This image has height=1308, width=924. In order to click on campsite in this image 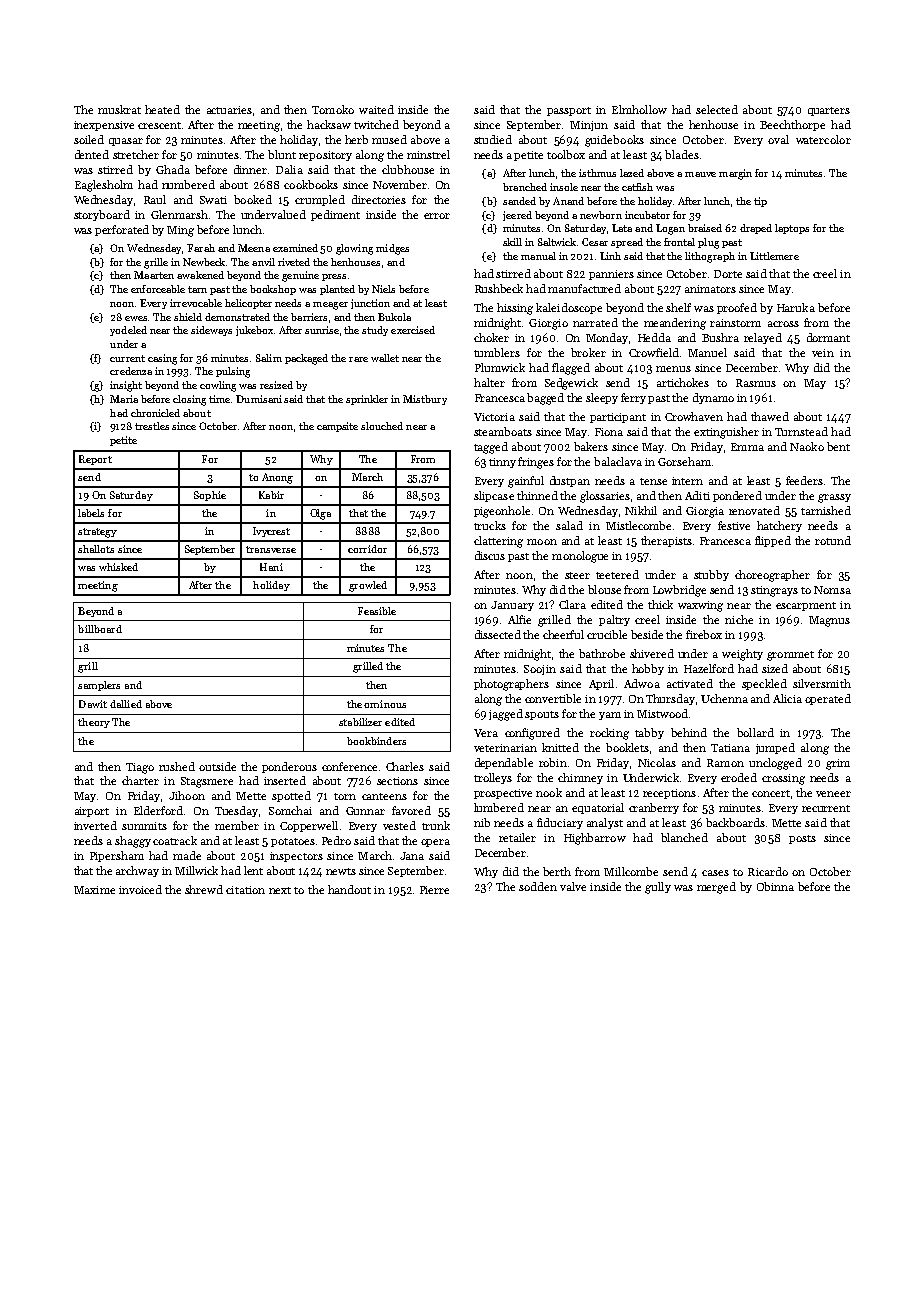, I will do `click(337, 427)`.
